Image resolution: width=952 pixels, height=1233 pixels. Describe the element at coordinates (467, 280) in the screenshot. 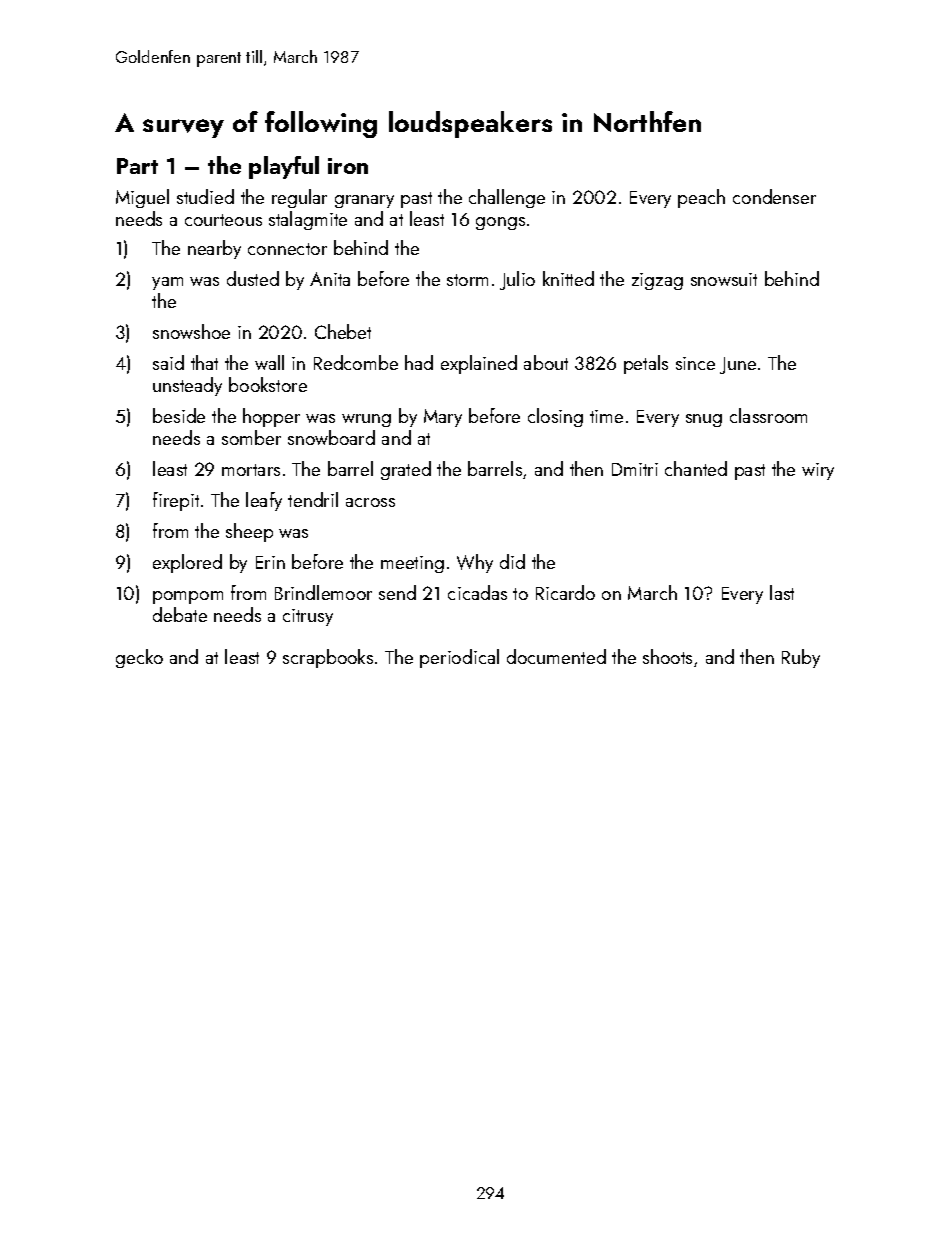

I see `storm` at that location.
